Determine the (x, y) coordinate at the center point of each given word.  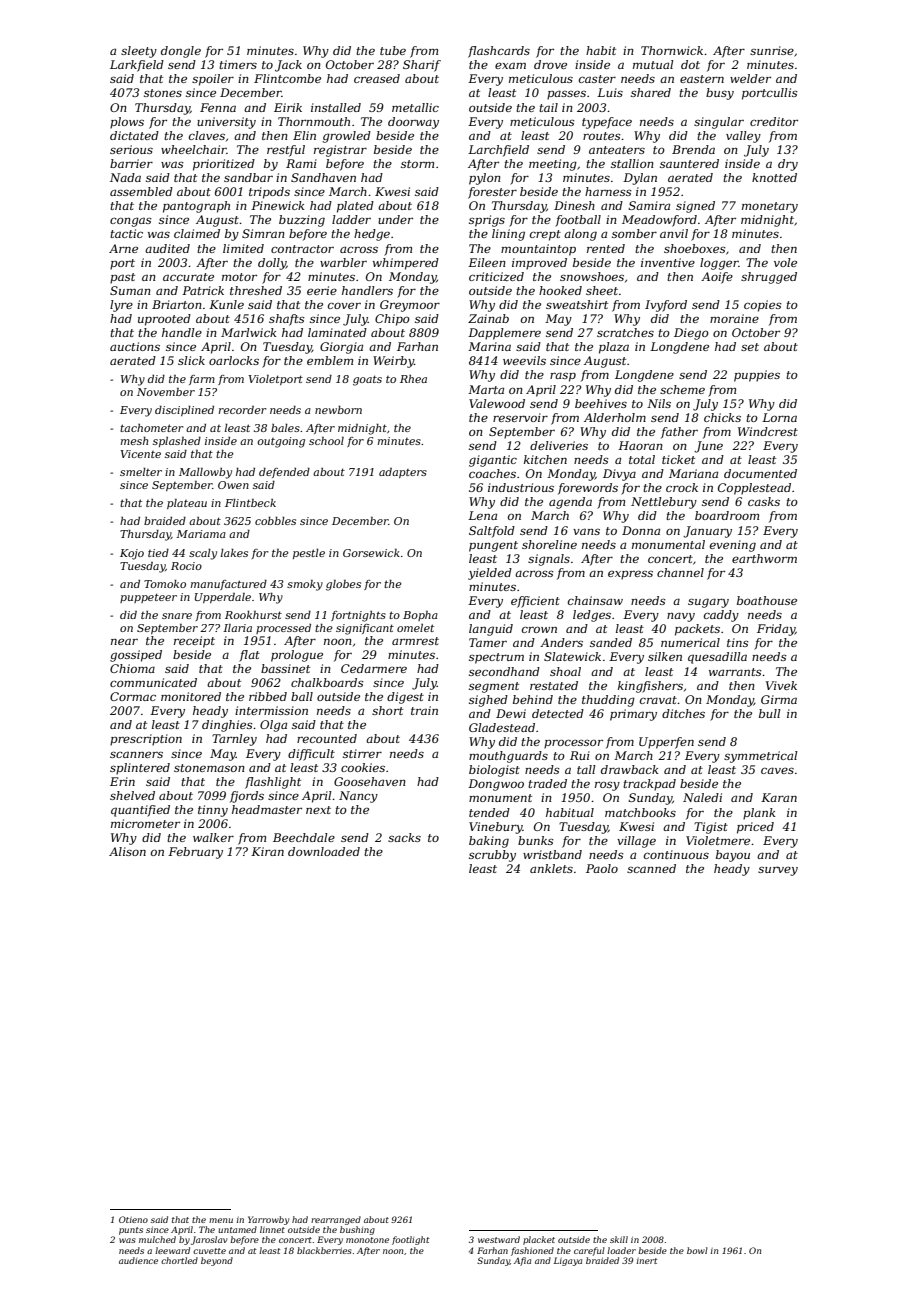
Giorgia (341, 348)
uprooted (164, 320)
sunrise (772, 50)
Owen (233, 485)
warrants (735, 672)
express (630, 575)
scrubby (492, 856)
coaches (492, 473)
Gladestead (502, 727)
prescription (146, 740)
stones (163, 93)
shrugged (769, 278)
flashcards (499, 52)
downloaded (324, 851)
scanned (651, 868)
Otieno (133, 1219)
